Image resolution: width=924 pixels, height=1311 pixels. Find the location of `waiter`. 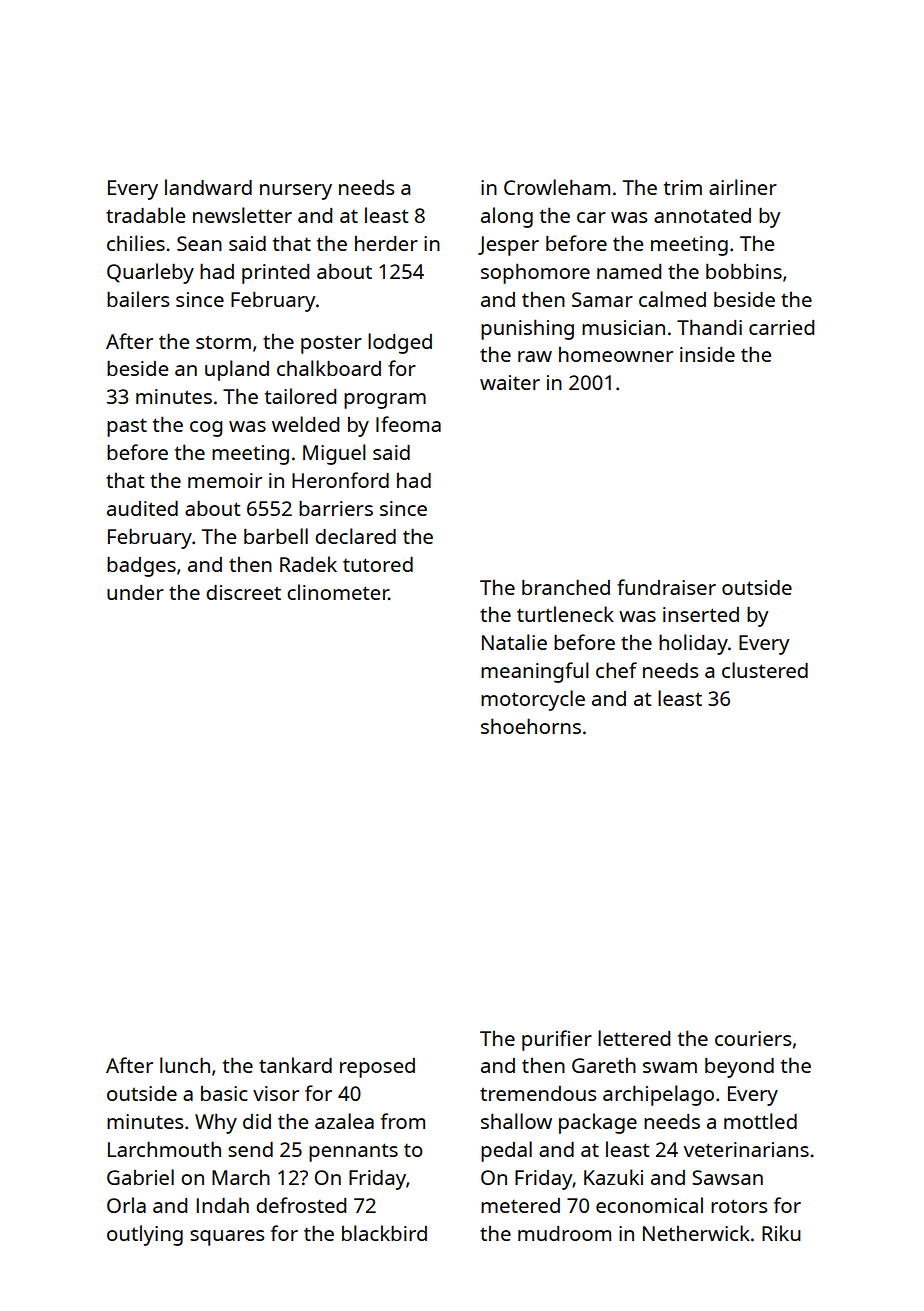

waiter is located at coordinates (510, 382).
